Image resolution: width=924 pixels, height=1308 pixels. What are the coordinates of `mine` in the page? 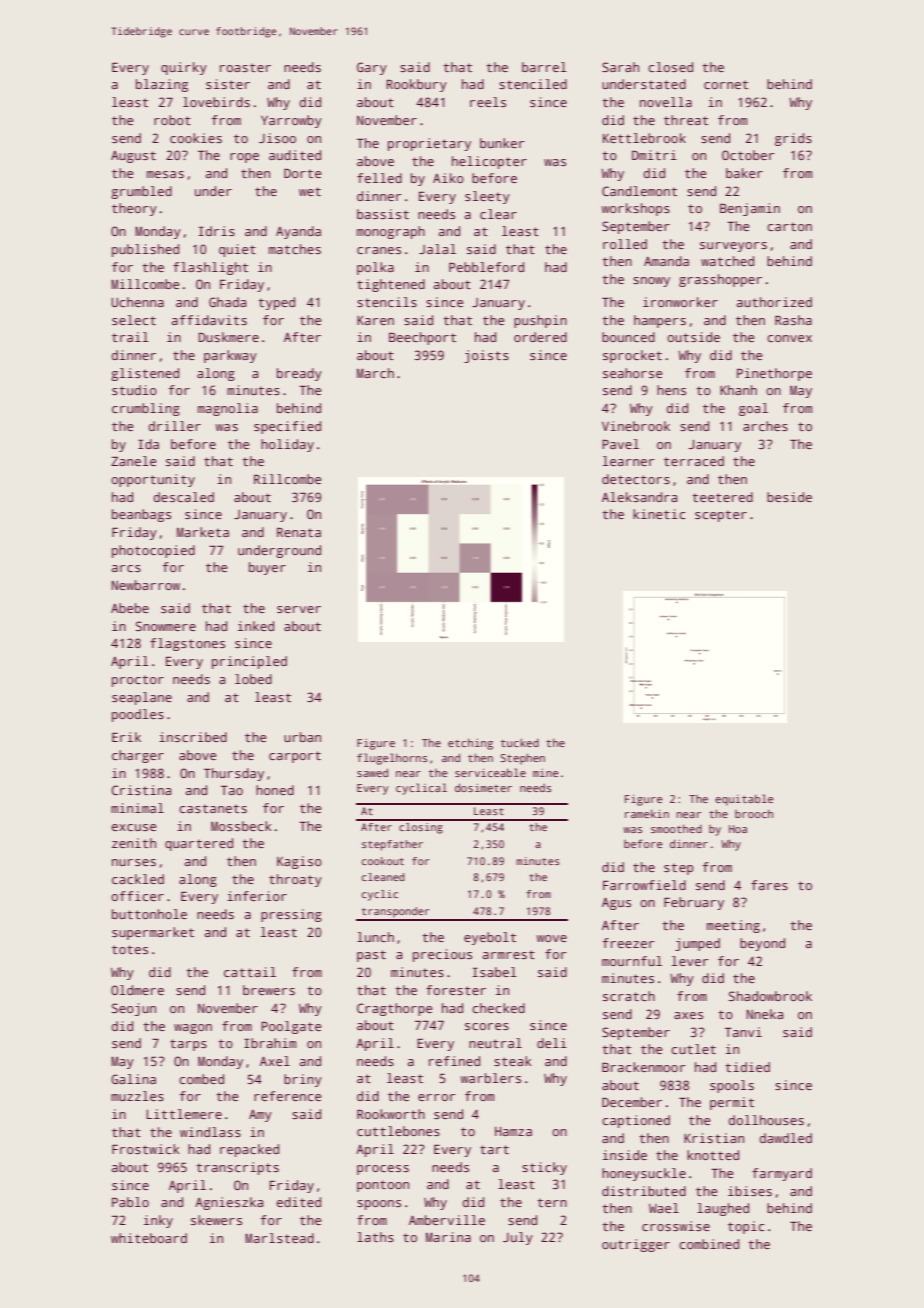 It's located at (545, 773).
